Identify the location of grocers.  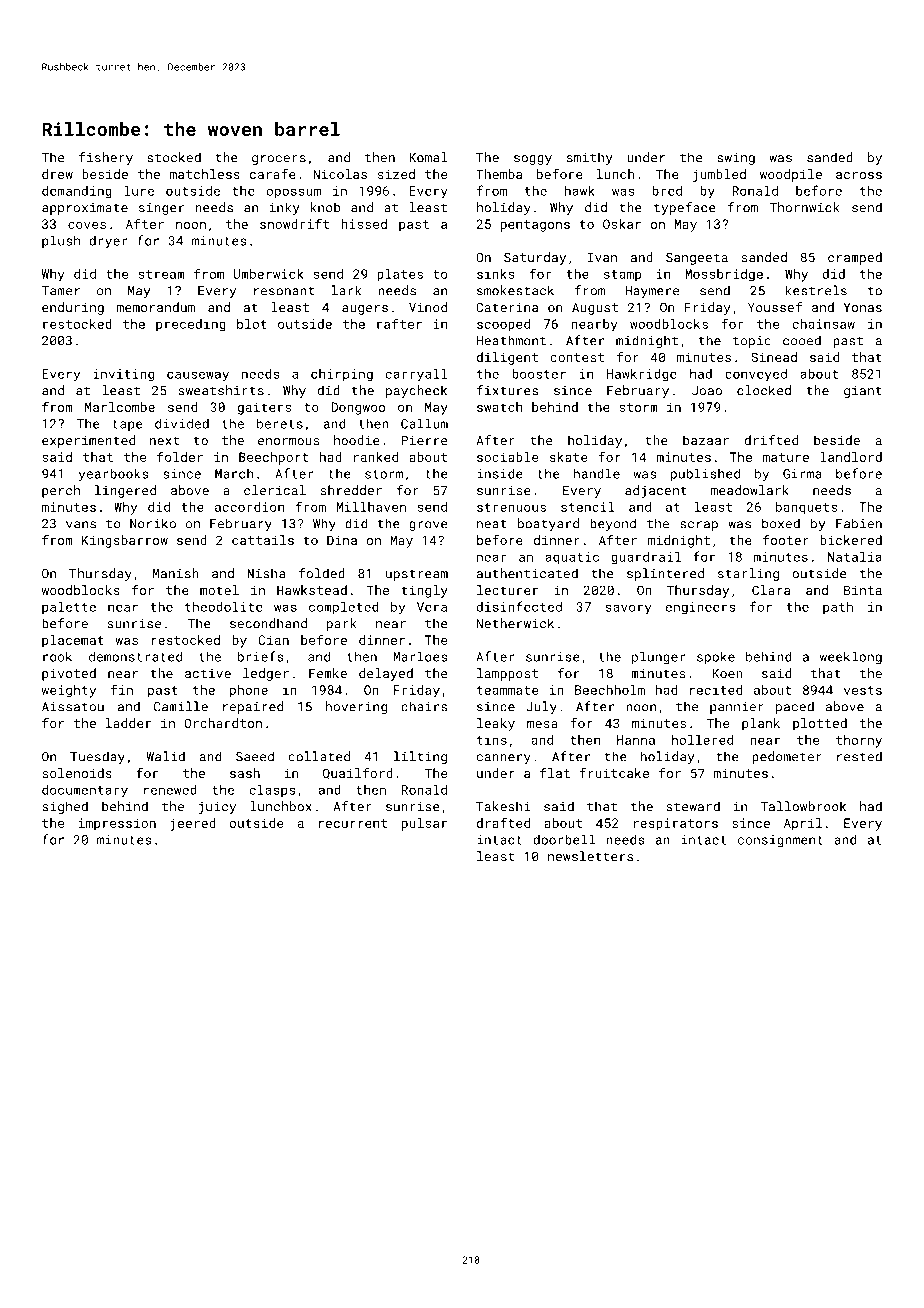
(279, 160).
